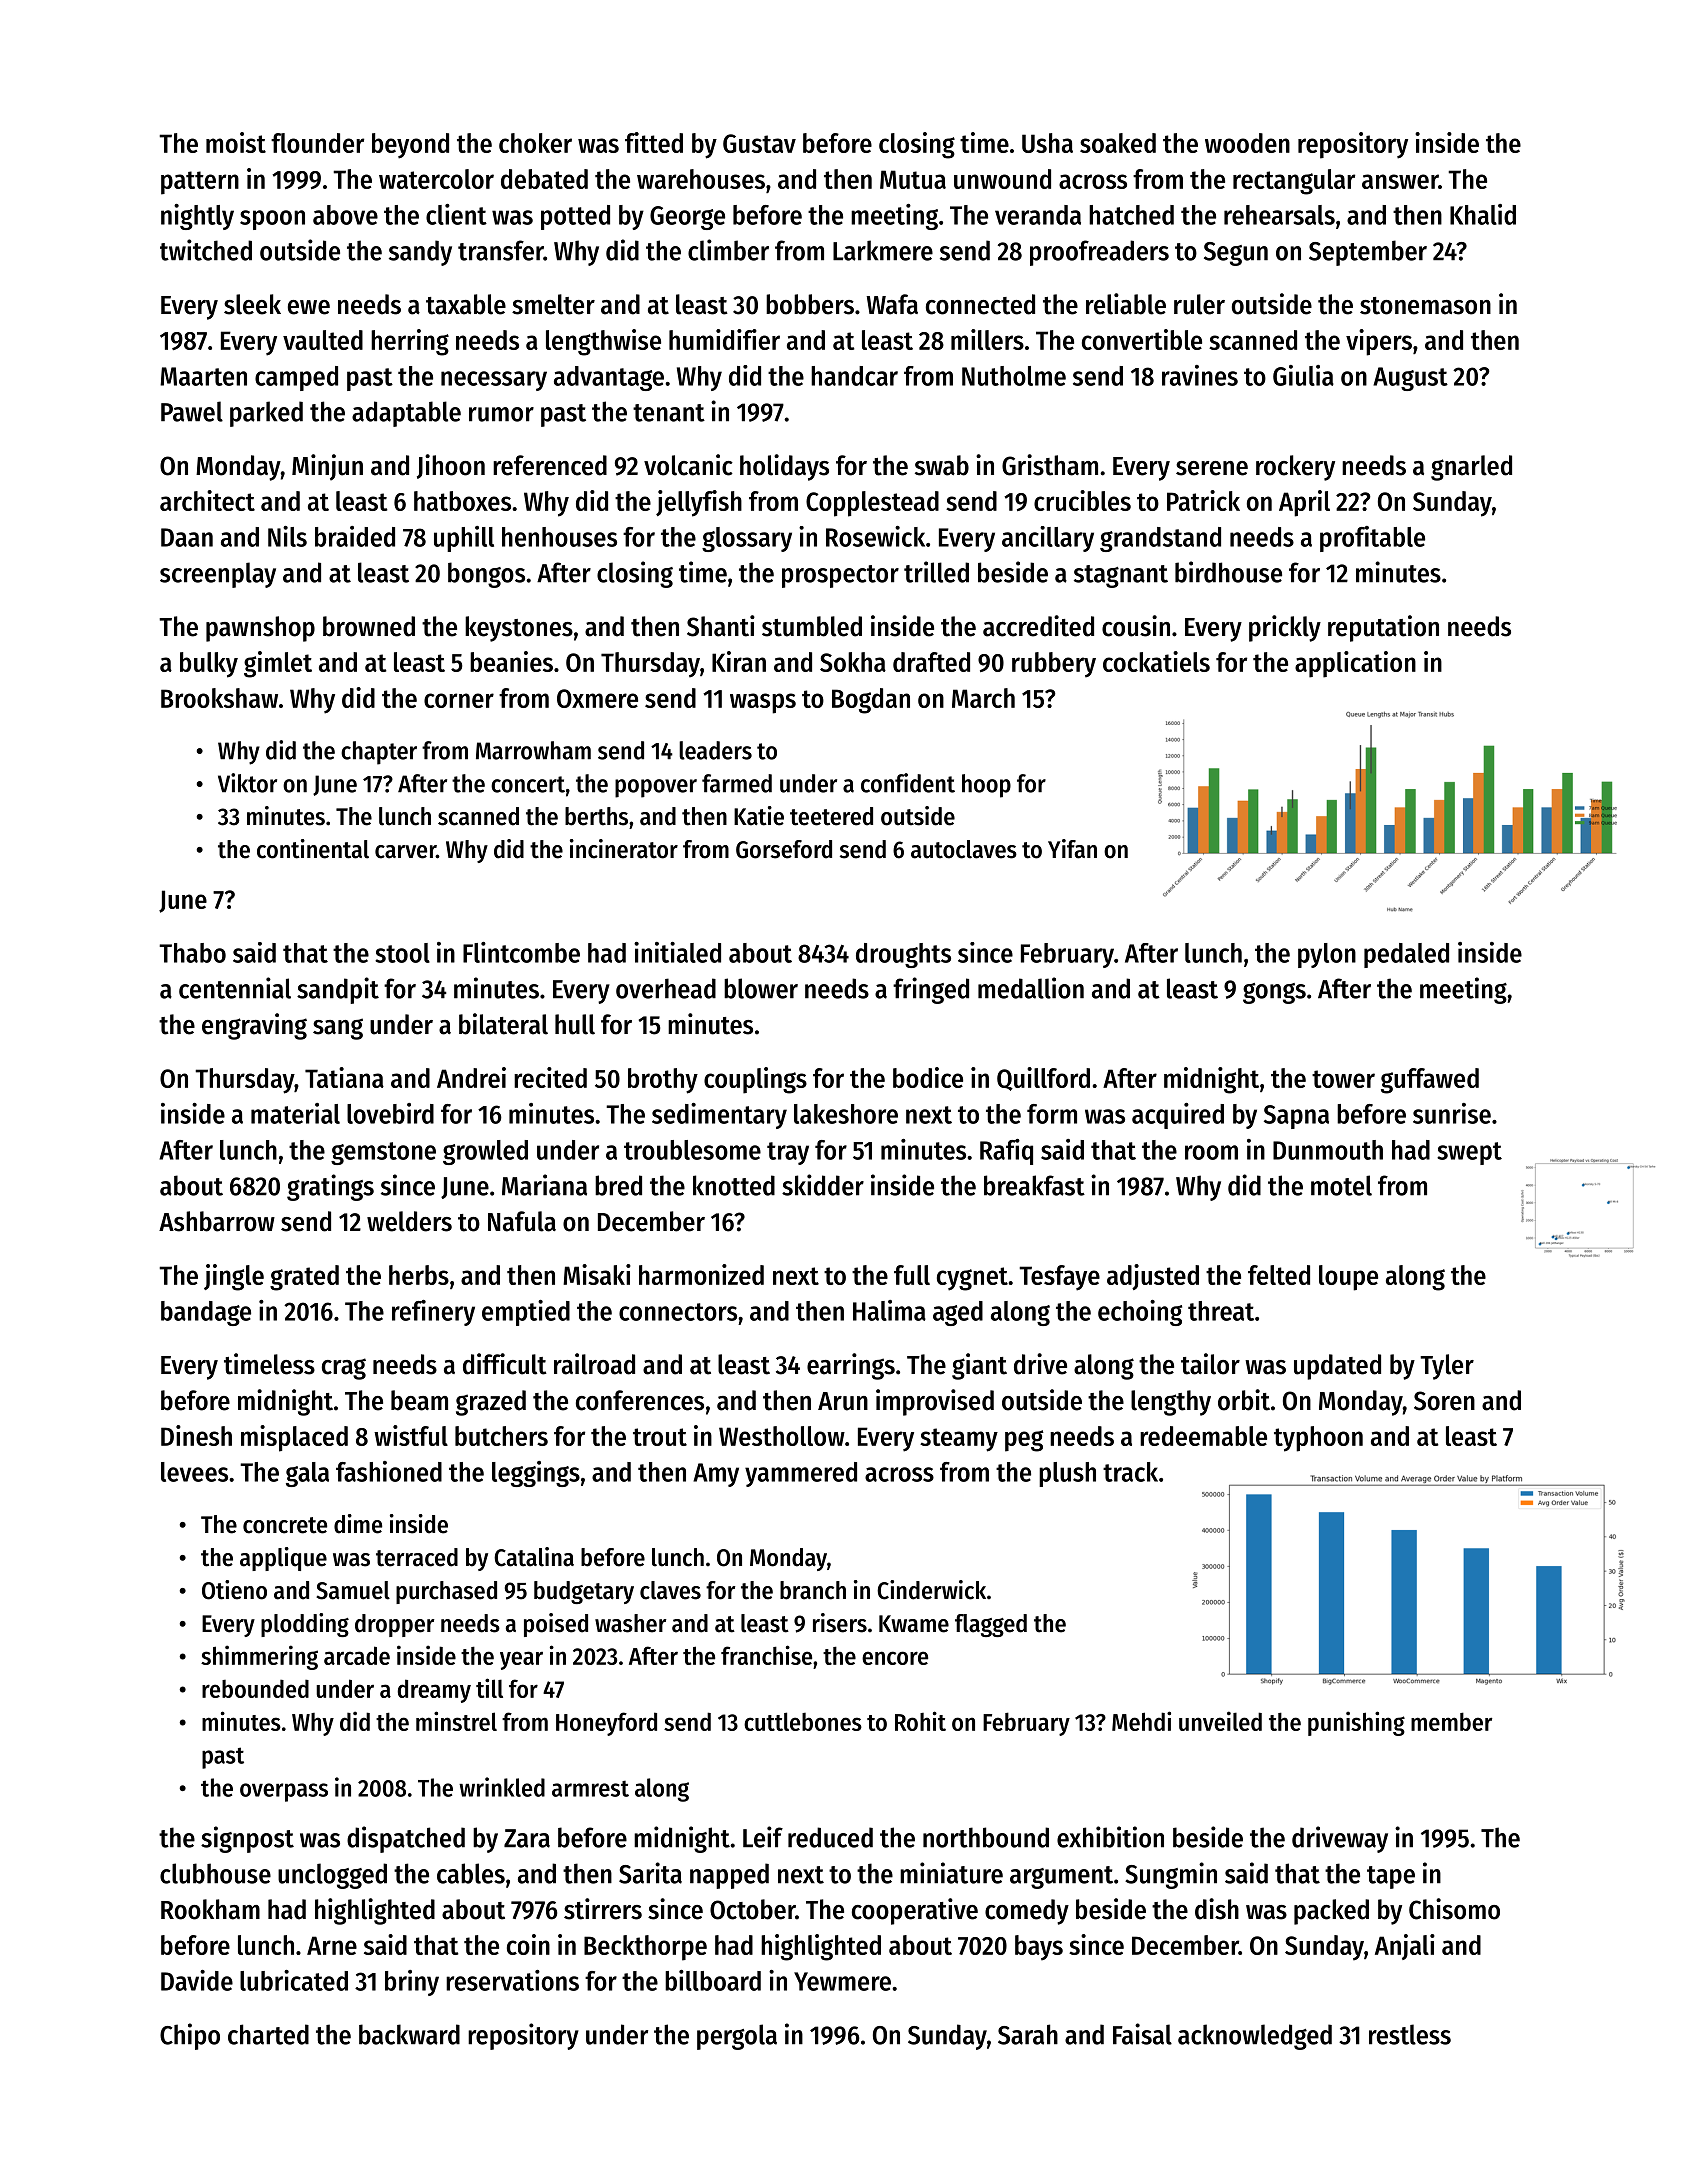  What do you see at coordinates (928, 1077) in the page?
I see `bodice` at bounding box center [928, 1077].
